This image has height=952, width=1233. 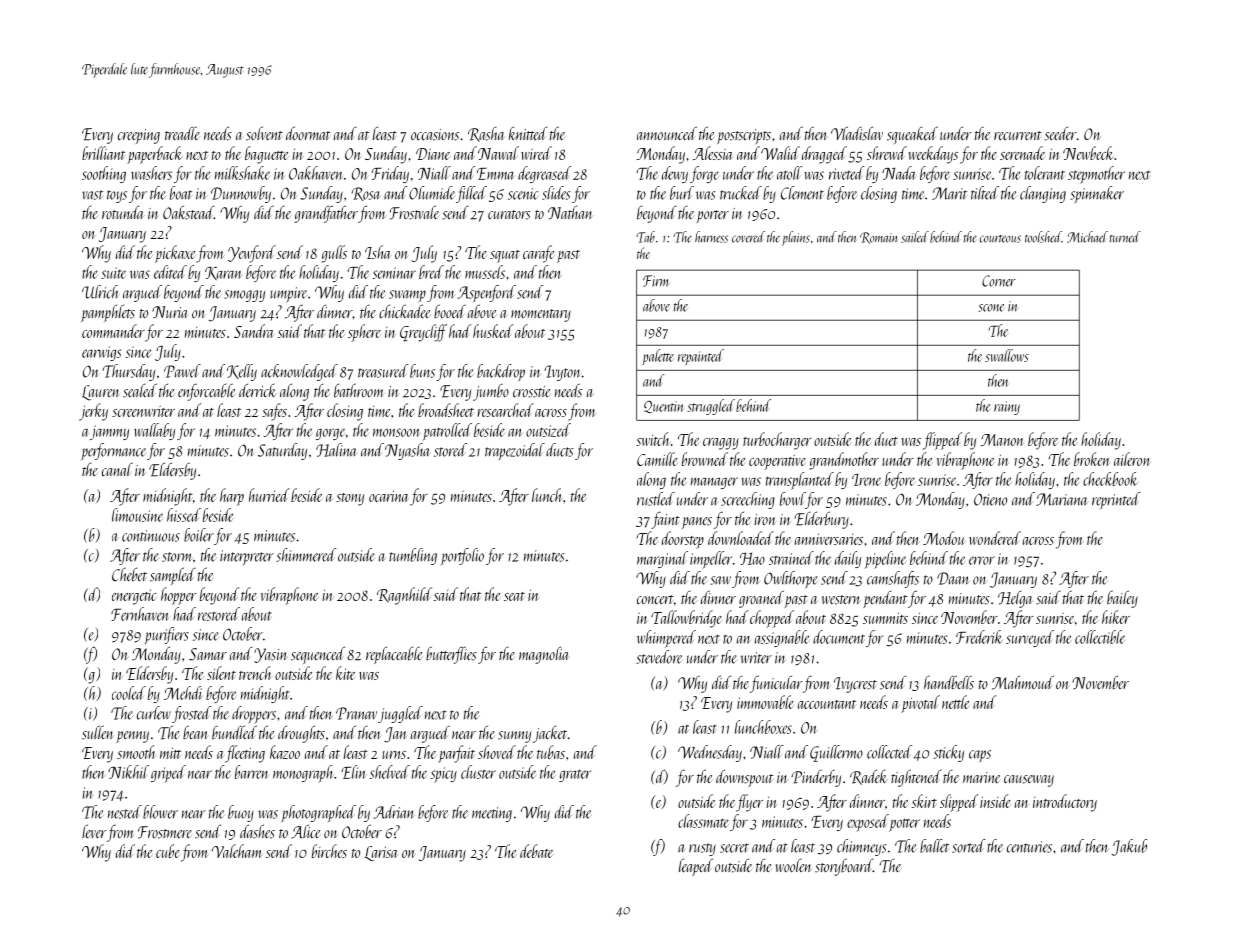 What do you see at coordinates (857, 133) in the image?
I see `Vladislav` at bounding box center [857, 133].
